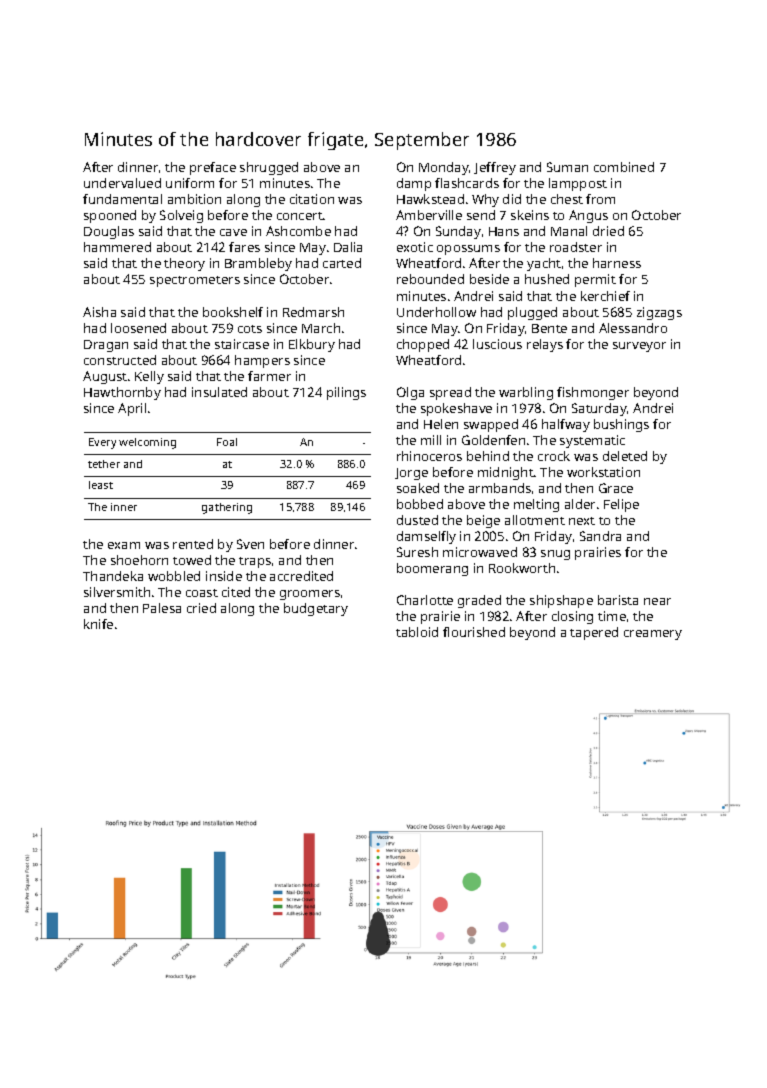 This screenshot has width=767, height=1088. What do you see at coordinates (567, 167) in the screenshot?
I see `Suman` at bounding box center [567, 167].
